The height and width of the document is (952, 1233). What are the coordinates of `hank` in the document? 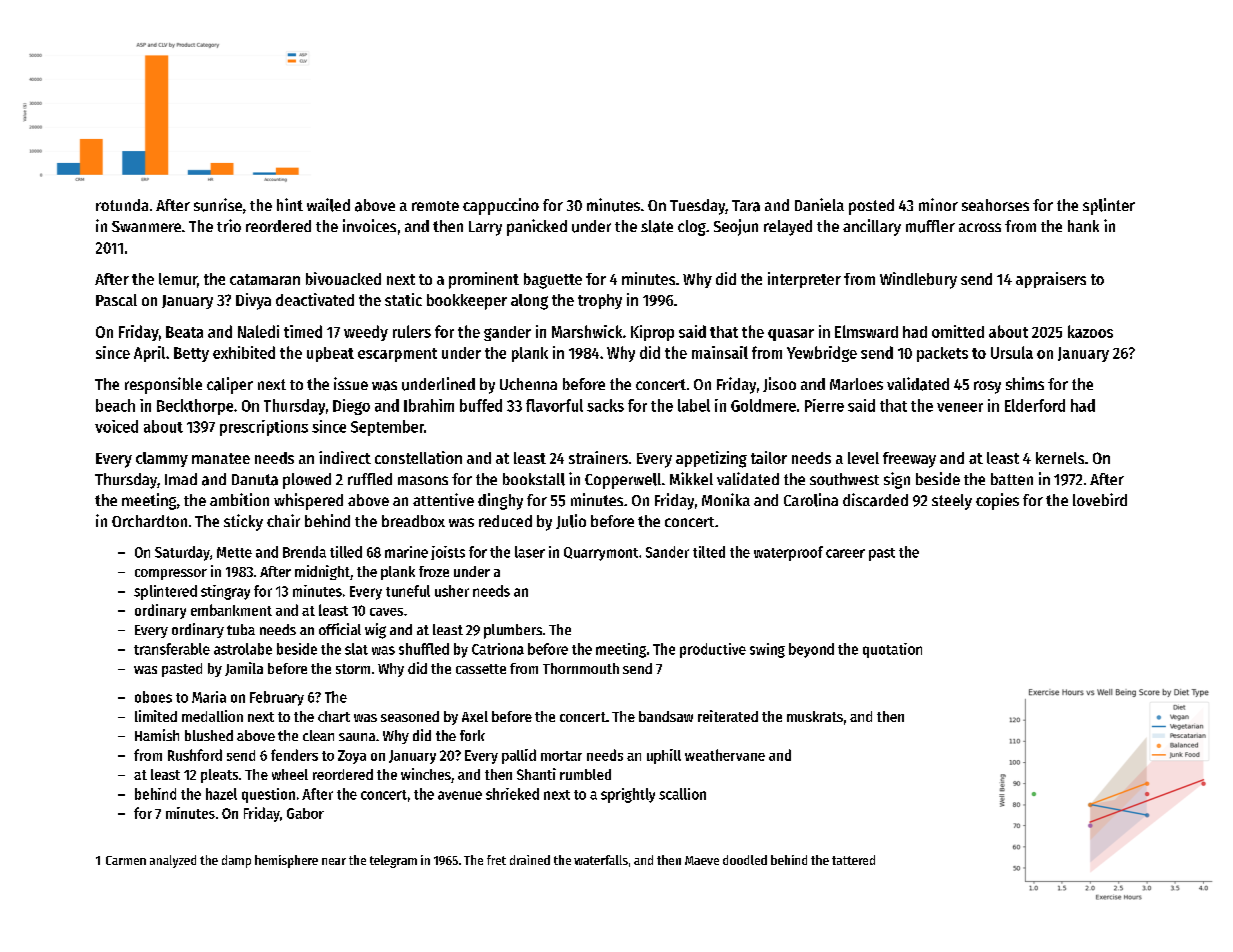 It's located at (1083, 226).
